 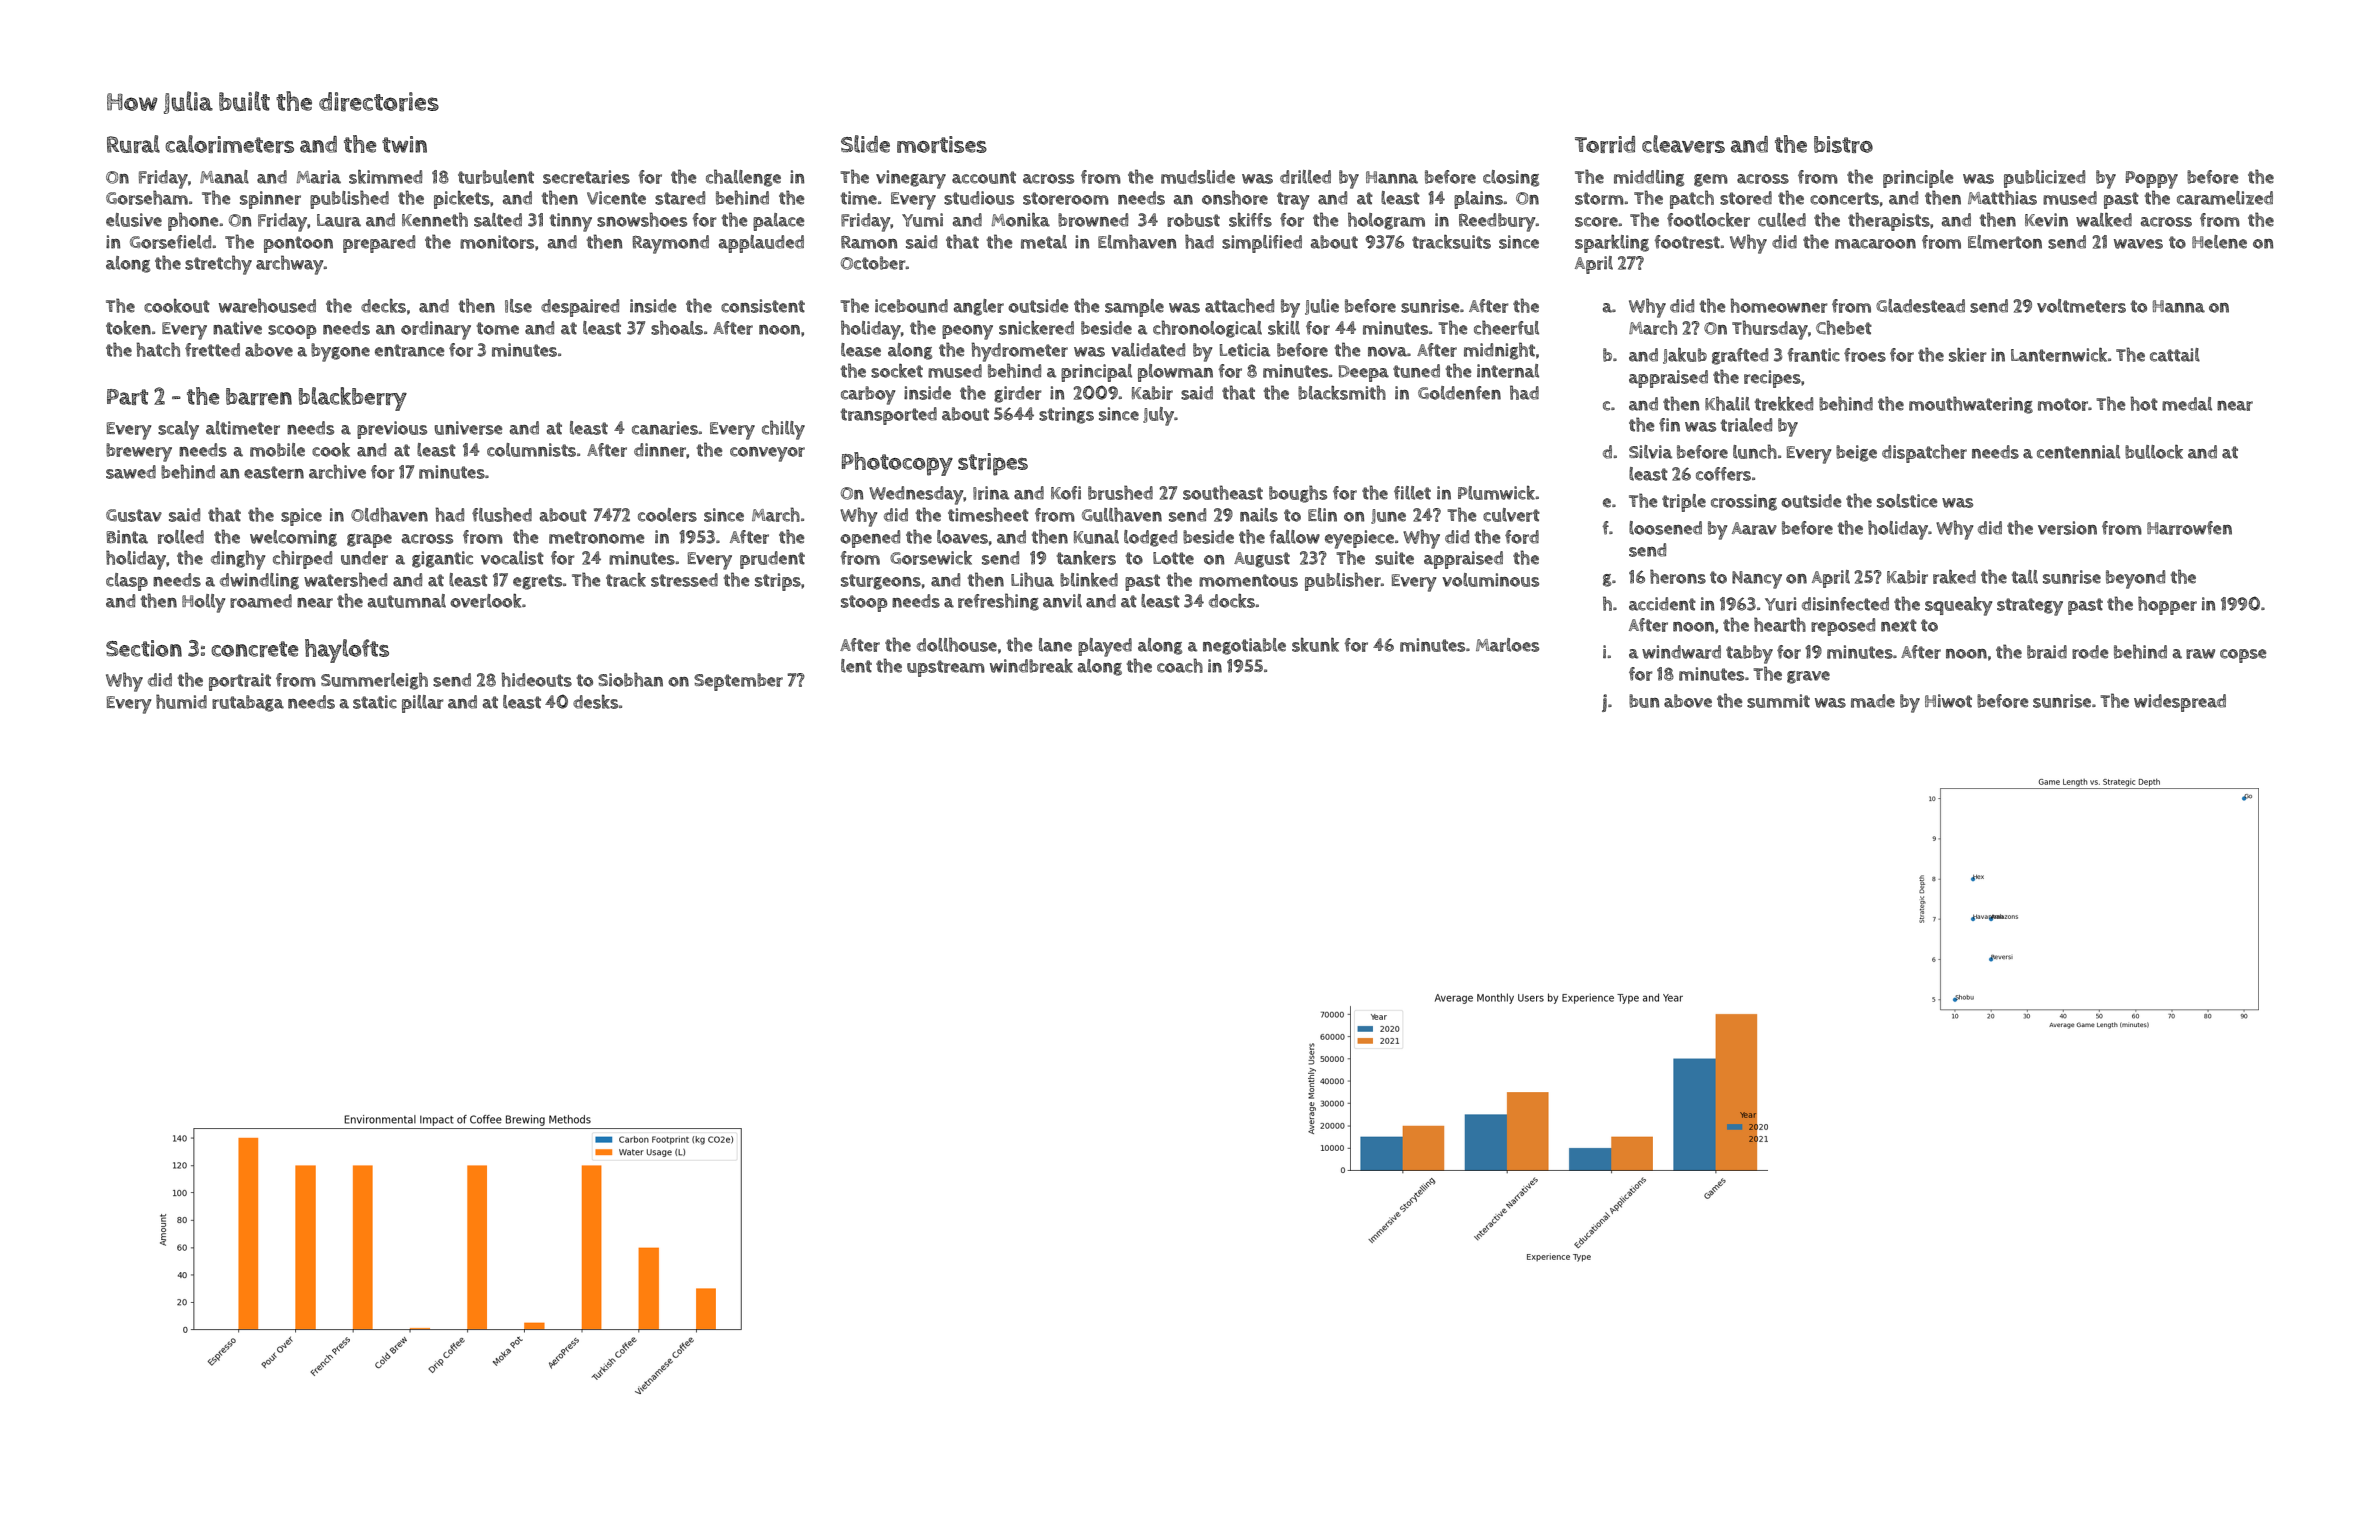 I want to click on bistro, so click(x=1843, y=144).
